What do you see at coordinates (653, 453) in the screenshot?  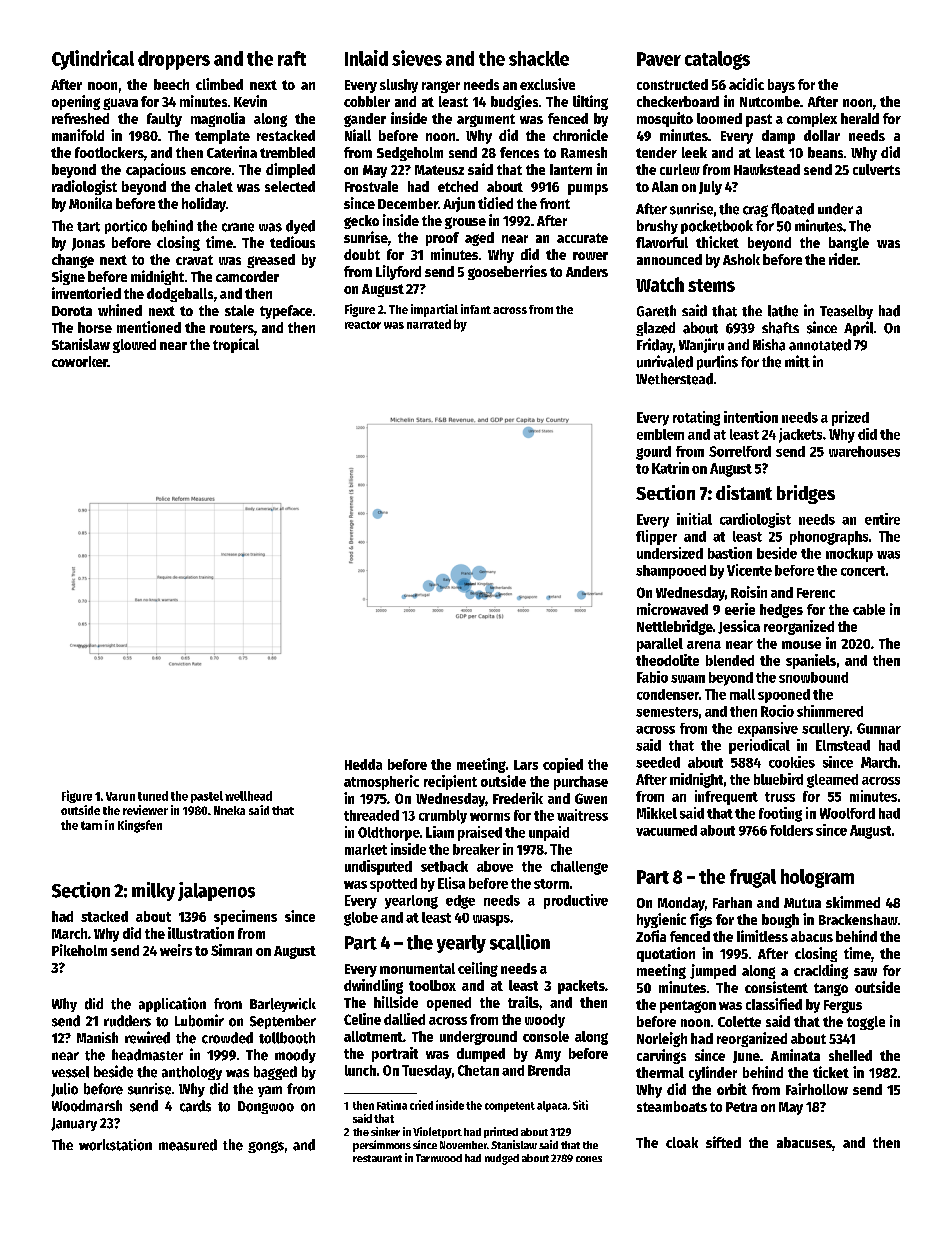 I see `gourd` at bounding box center [653, 453].
